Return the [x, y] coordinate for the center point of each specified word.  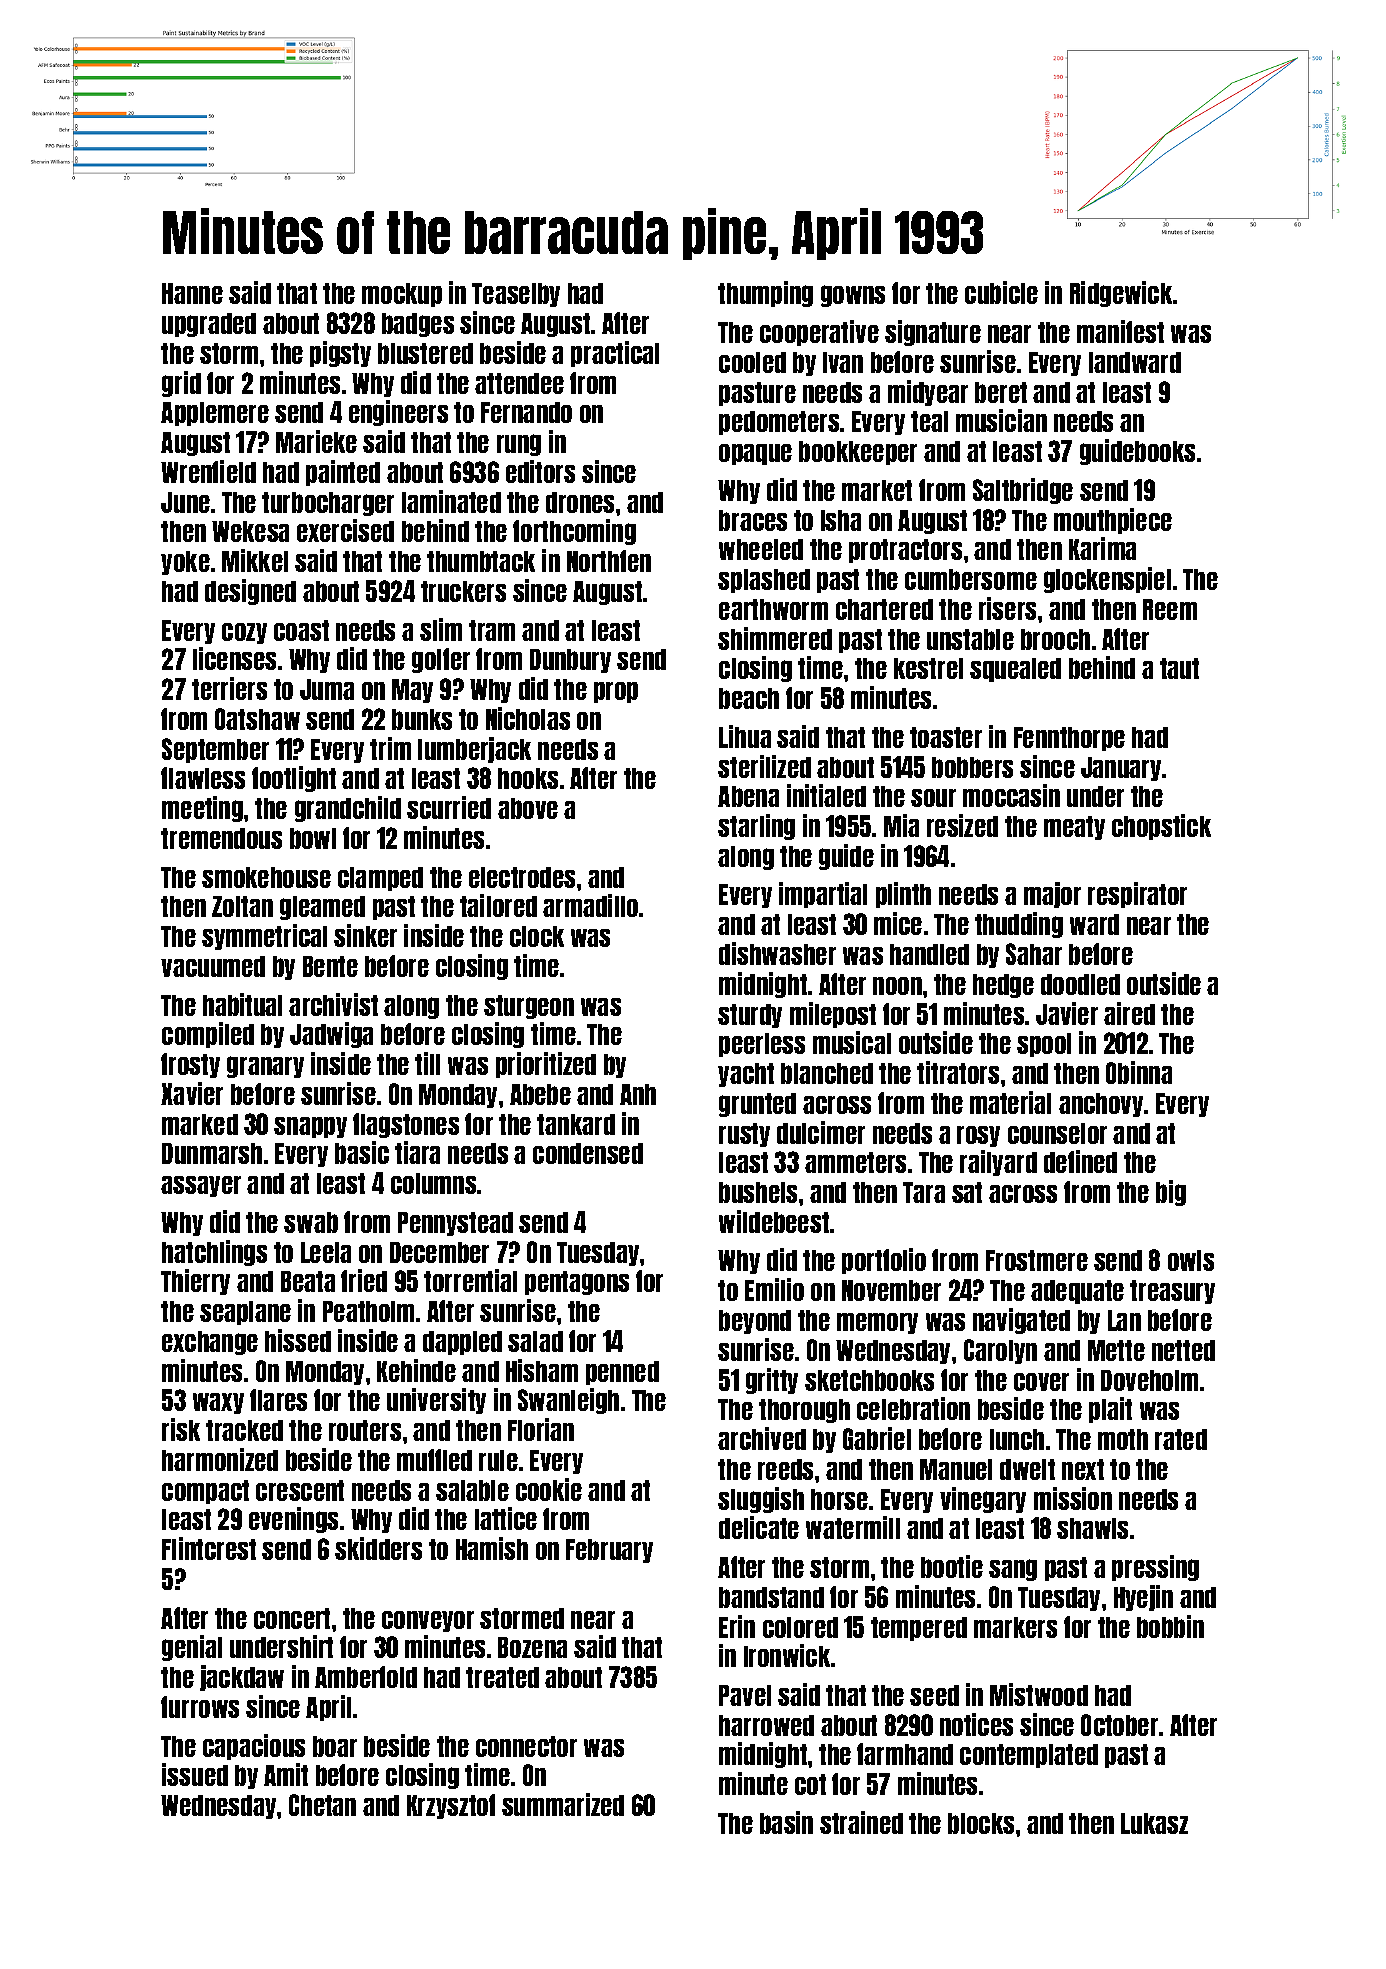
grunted [757, 1105]
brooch [1055, 639]
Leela [326, 1252]
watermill [853, 1527]
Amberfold [366, 1677]
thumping [765, 294]
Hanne [192, 293]
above [528, 808]
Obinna [1139, 1072]
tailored [498, 905]
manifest [1120, 331]
